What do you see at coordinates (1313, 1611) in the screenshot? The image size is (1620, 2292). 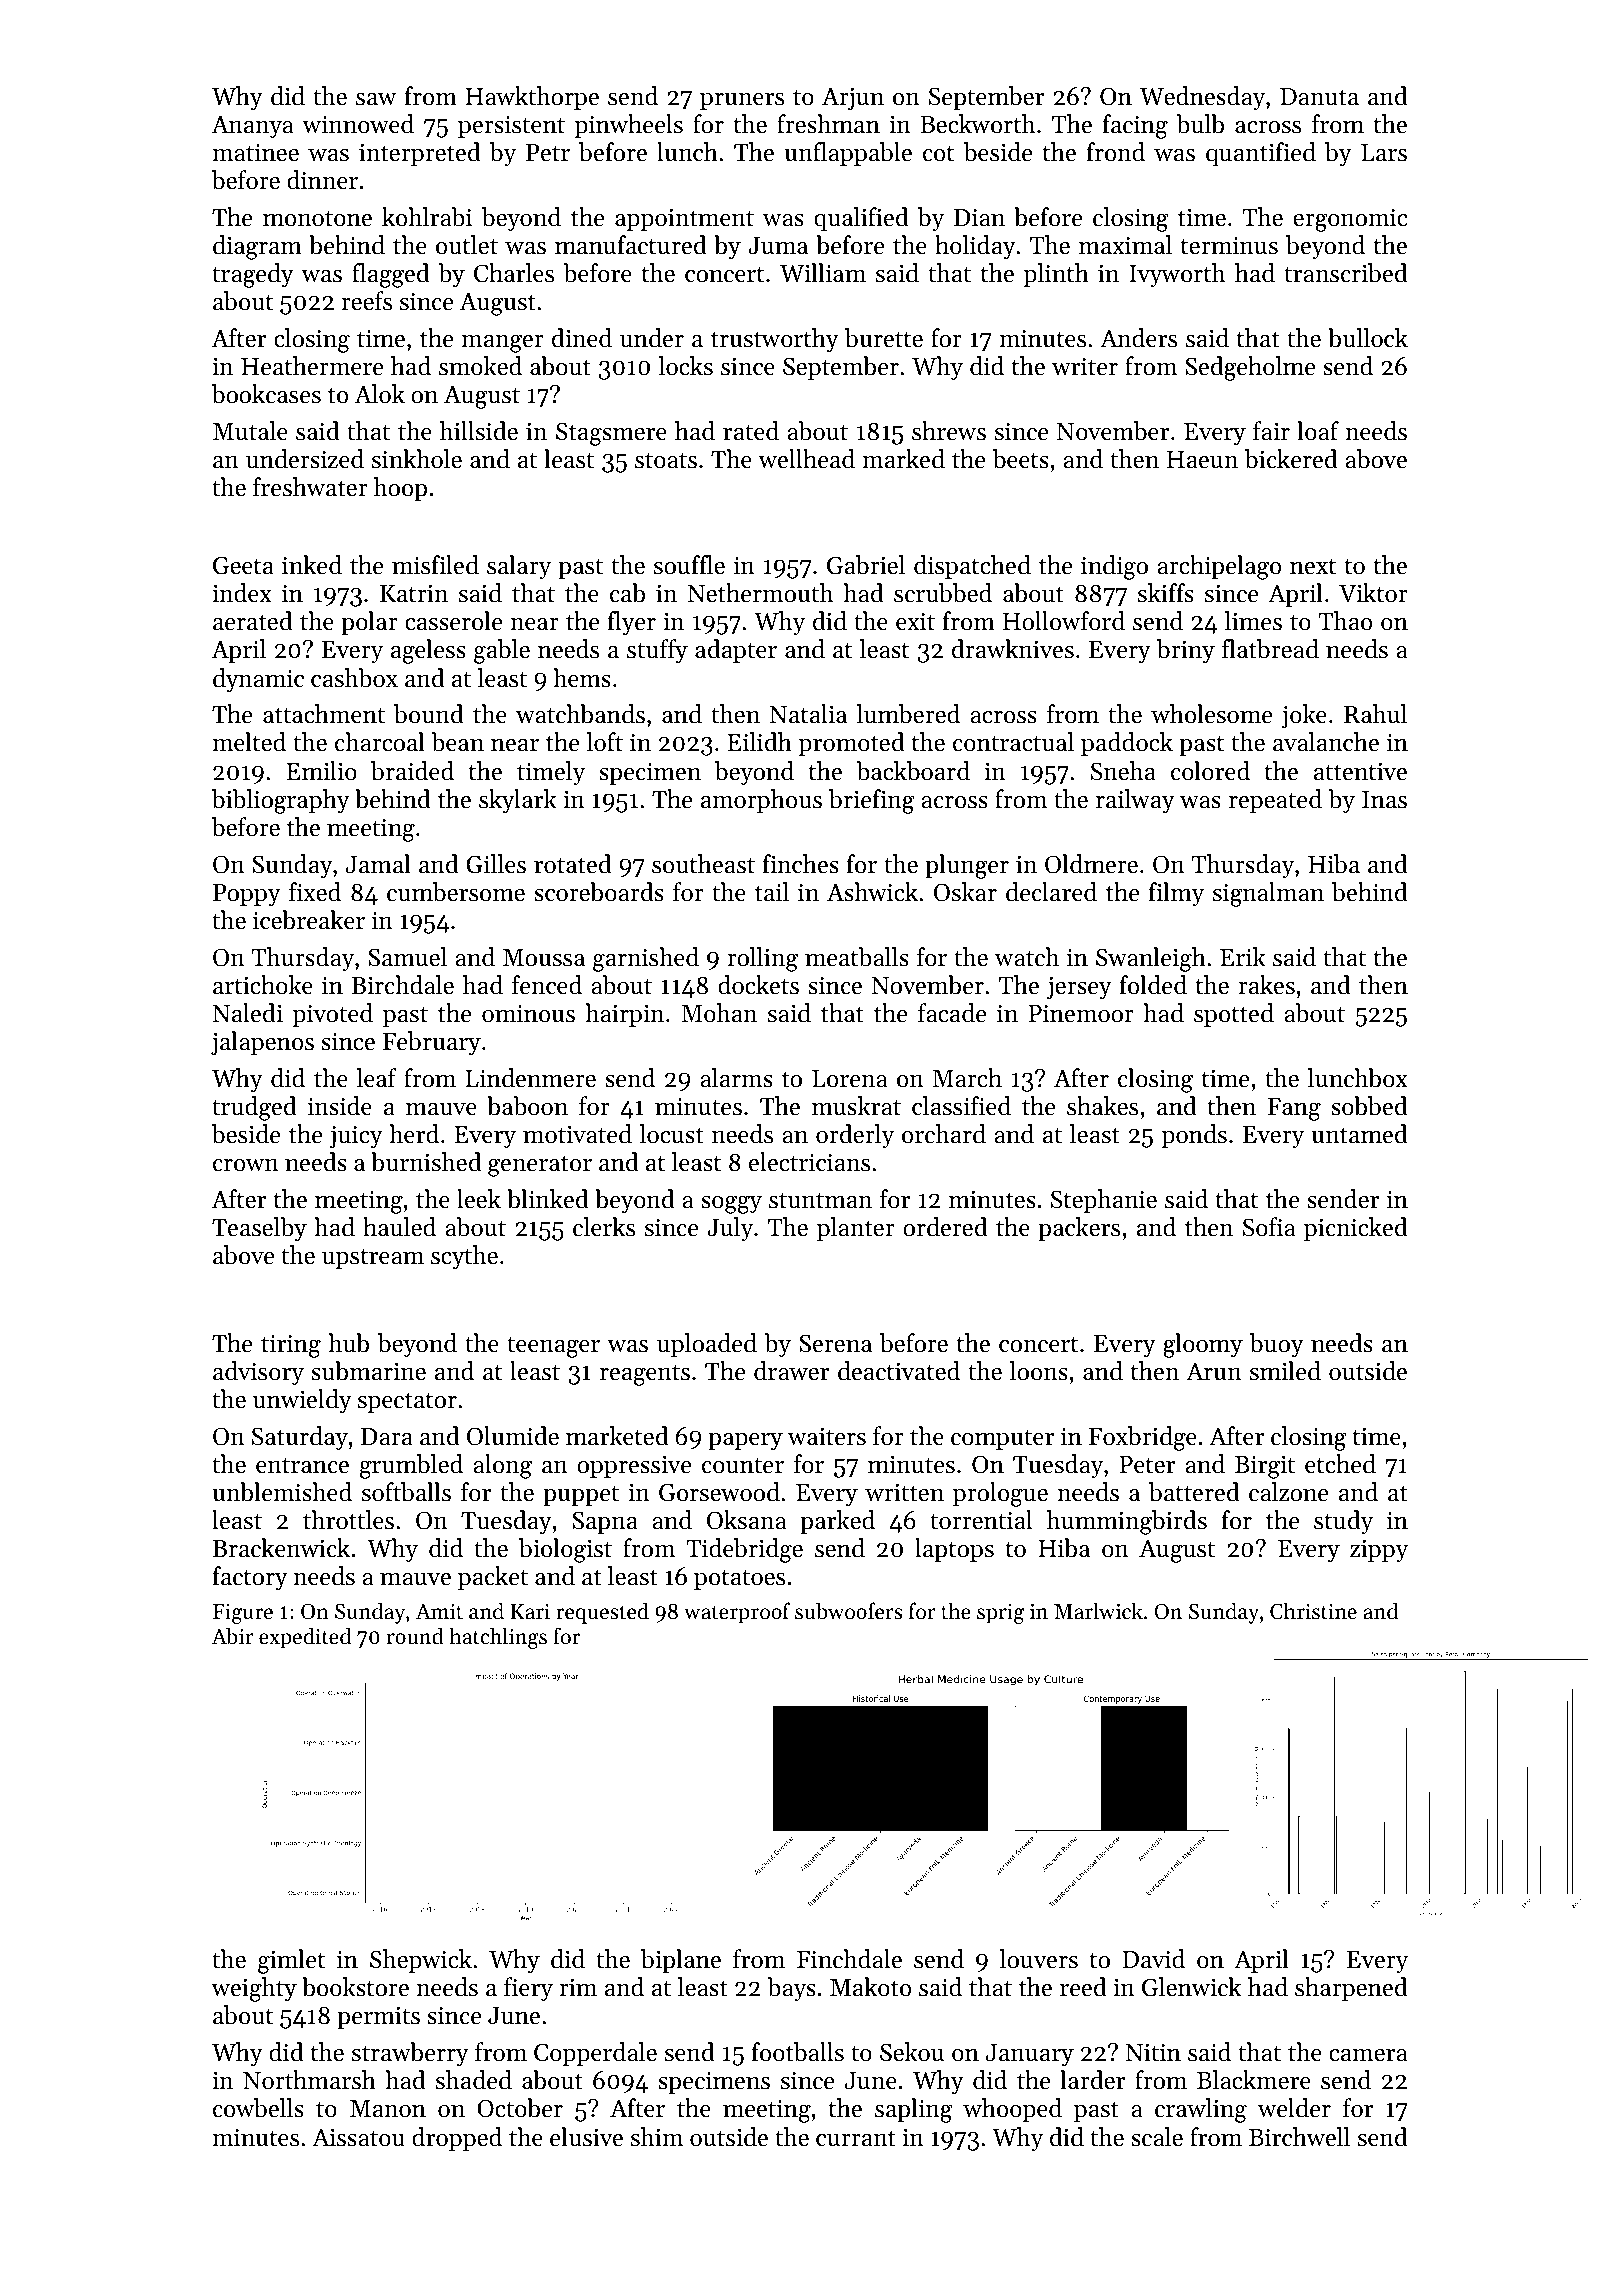 I see `Christine` at bounding box center [1313, 1611].
